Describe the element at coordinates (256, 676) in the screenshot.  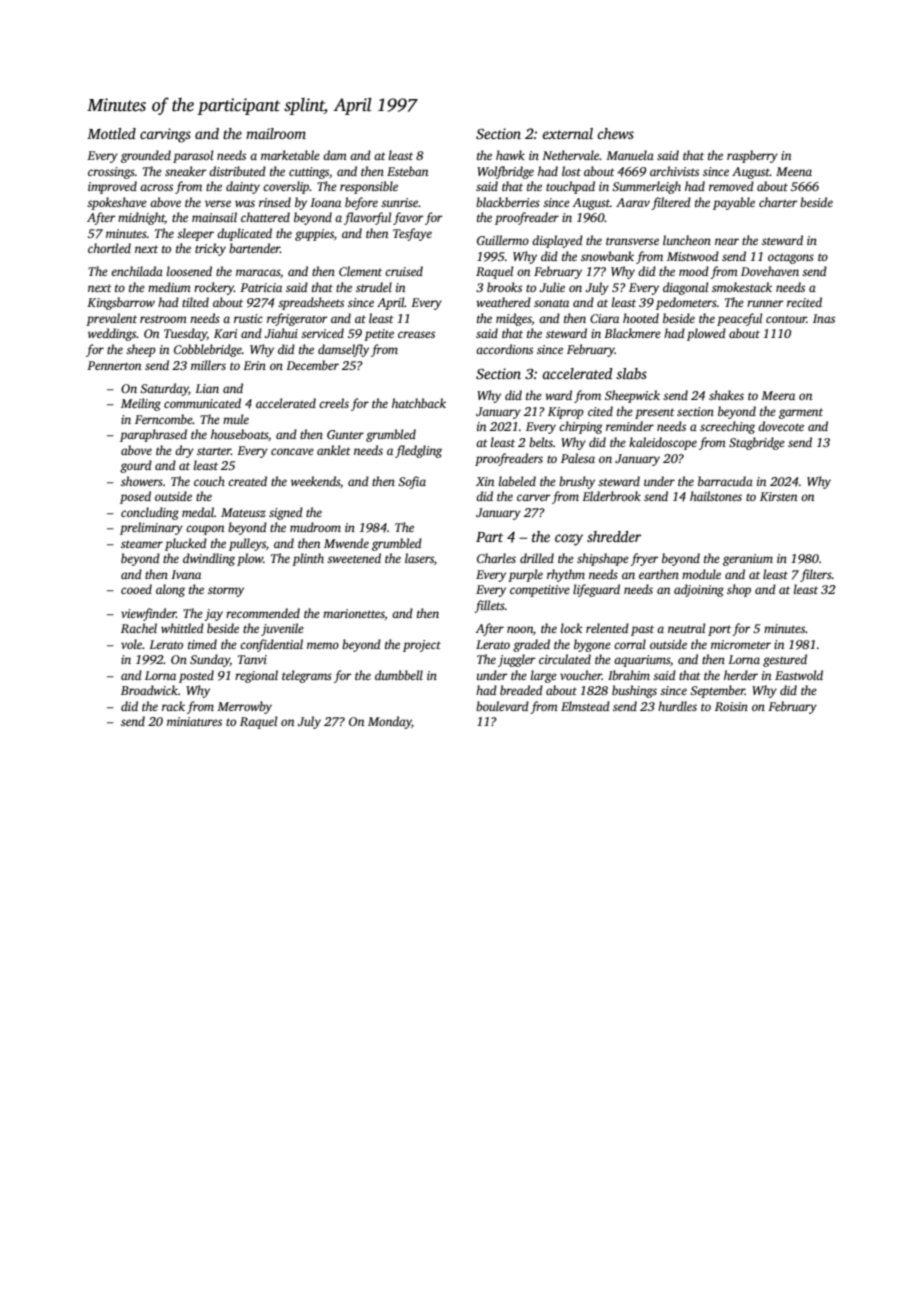
I see `regional` at that location.
